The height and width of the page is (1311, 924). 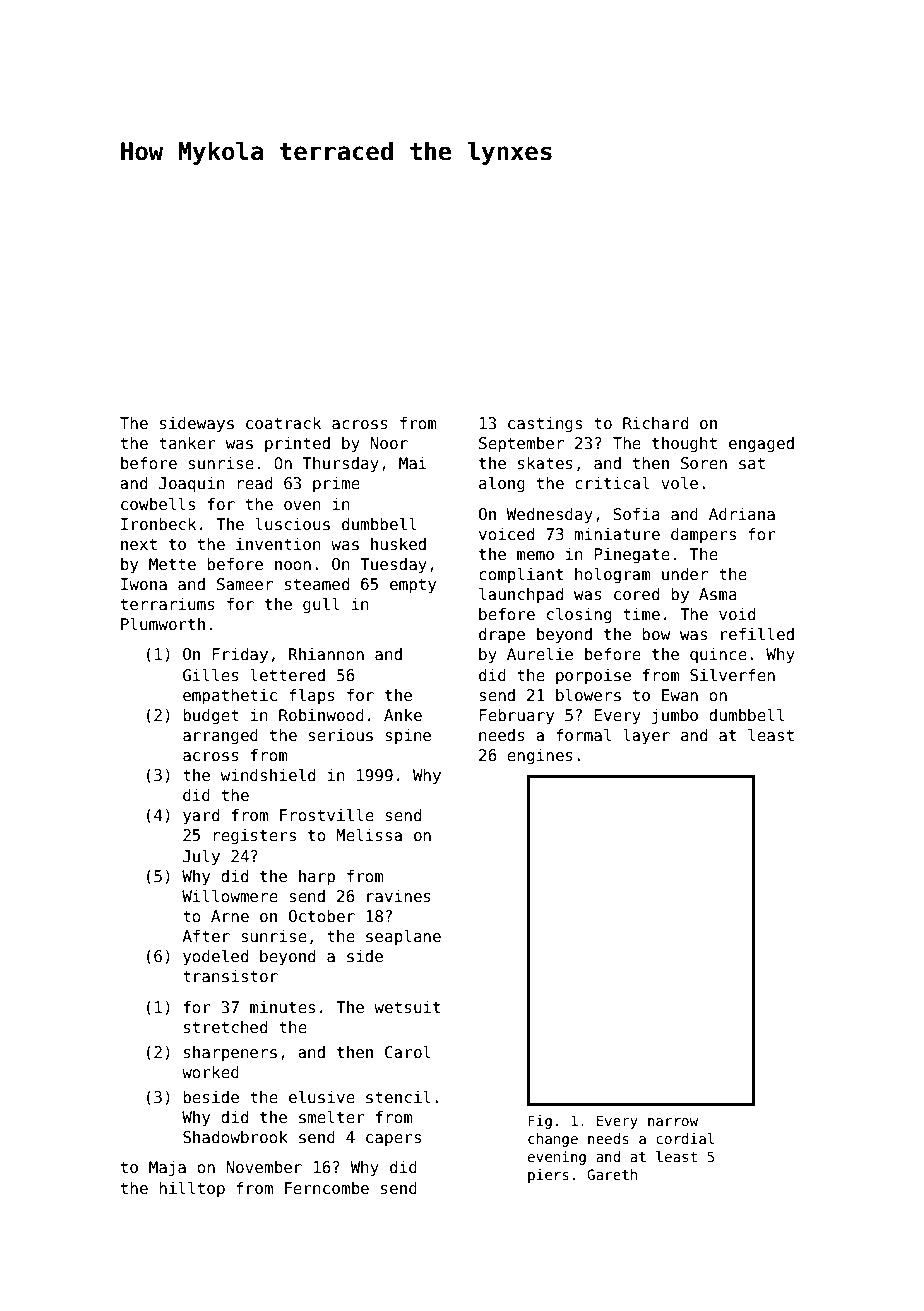 What do you see at coordinates (201, 857) in the page?
I see `July` at bounding box center [201, 857].
